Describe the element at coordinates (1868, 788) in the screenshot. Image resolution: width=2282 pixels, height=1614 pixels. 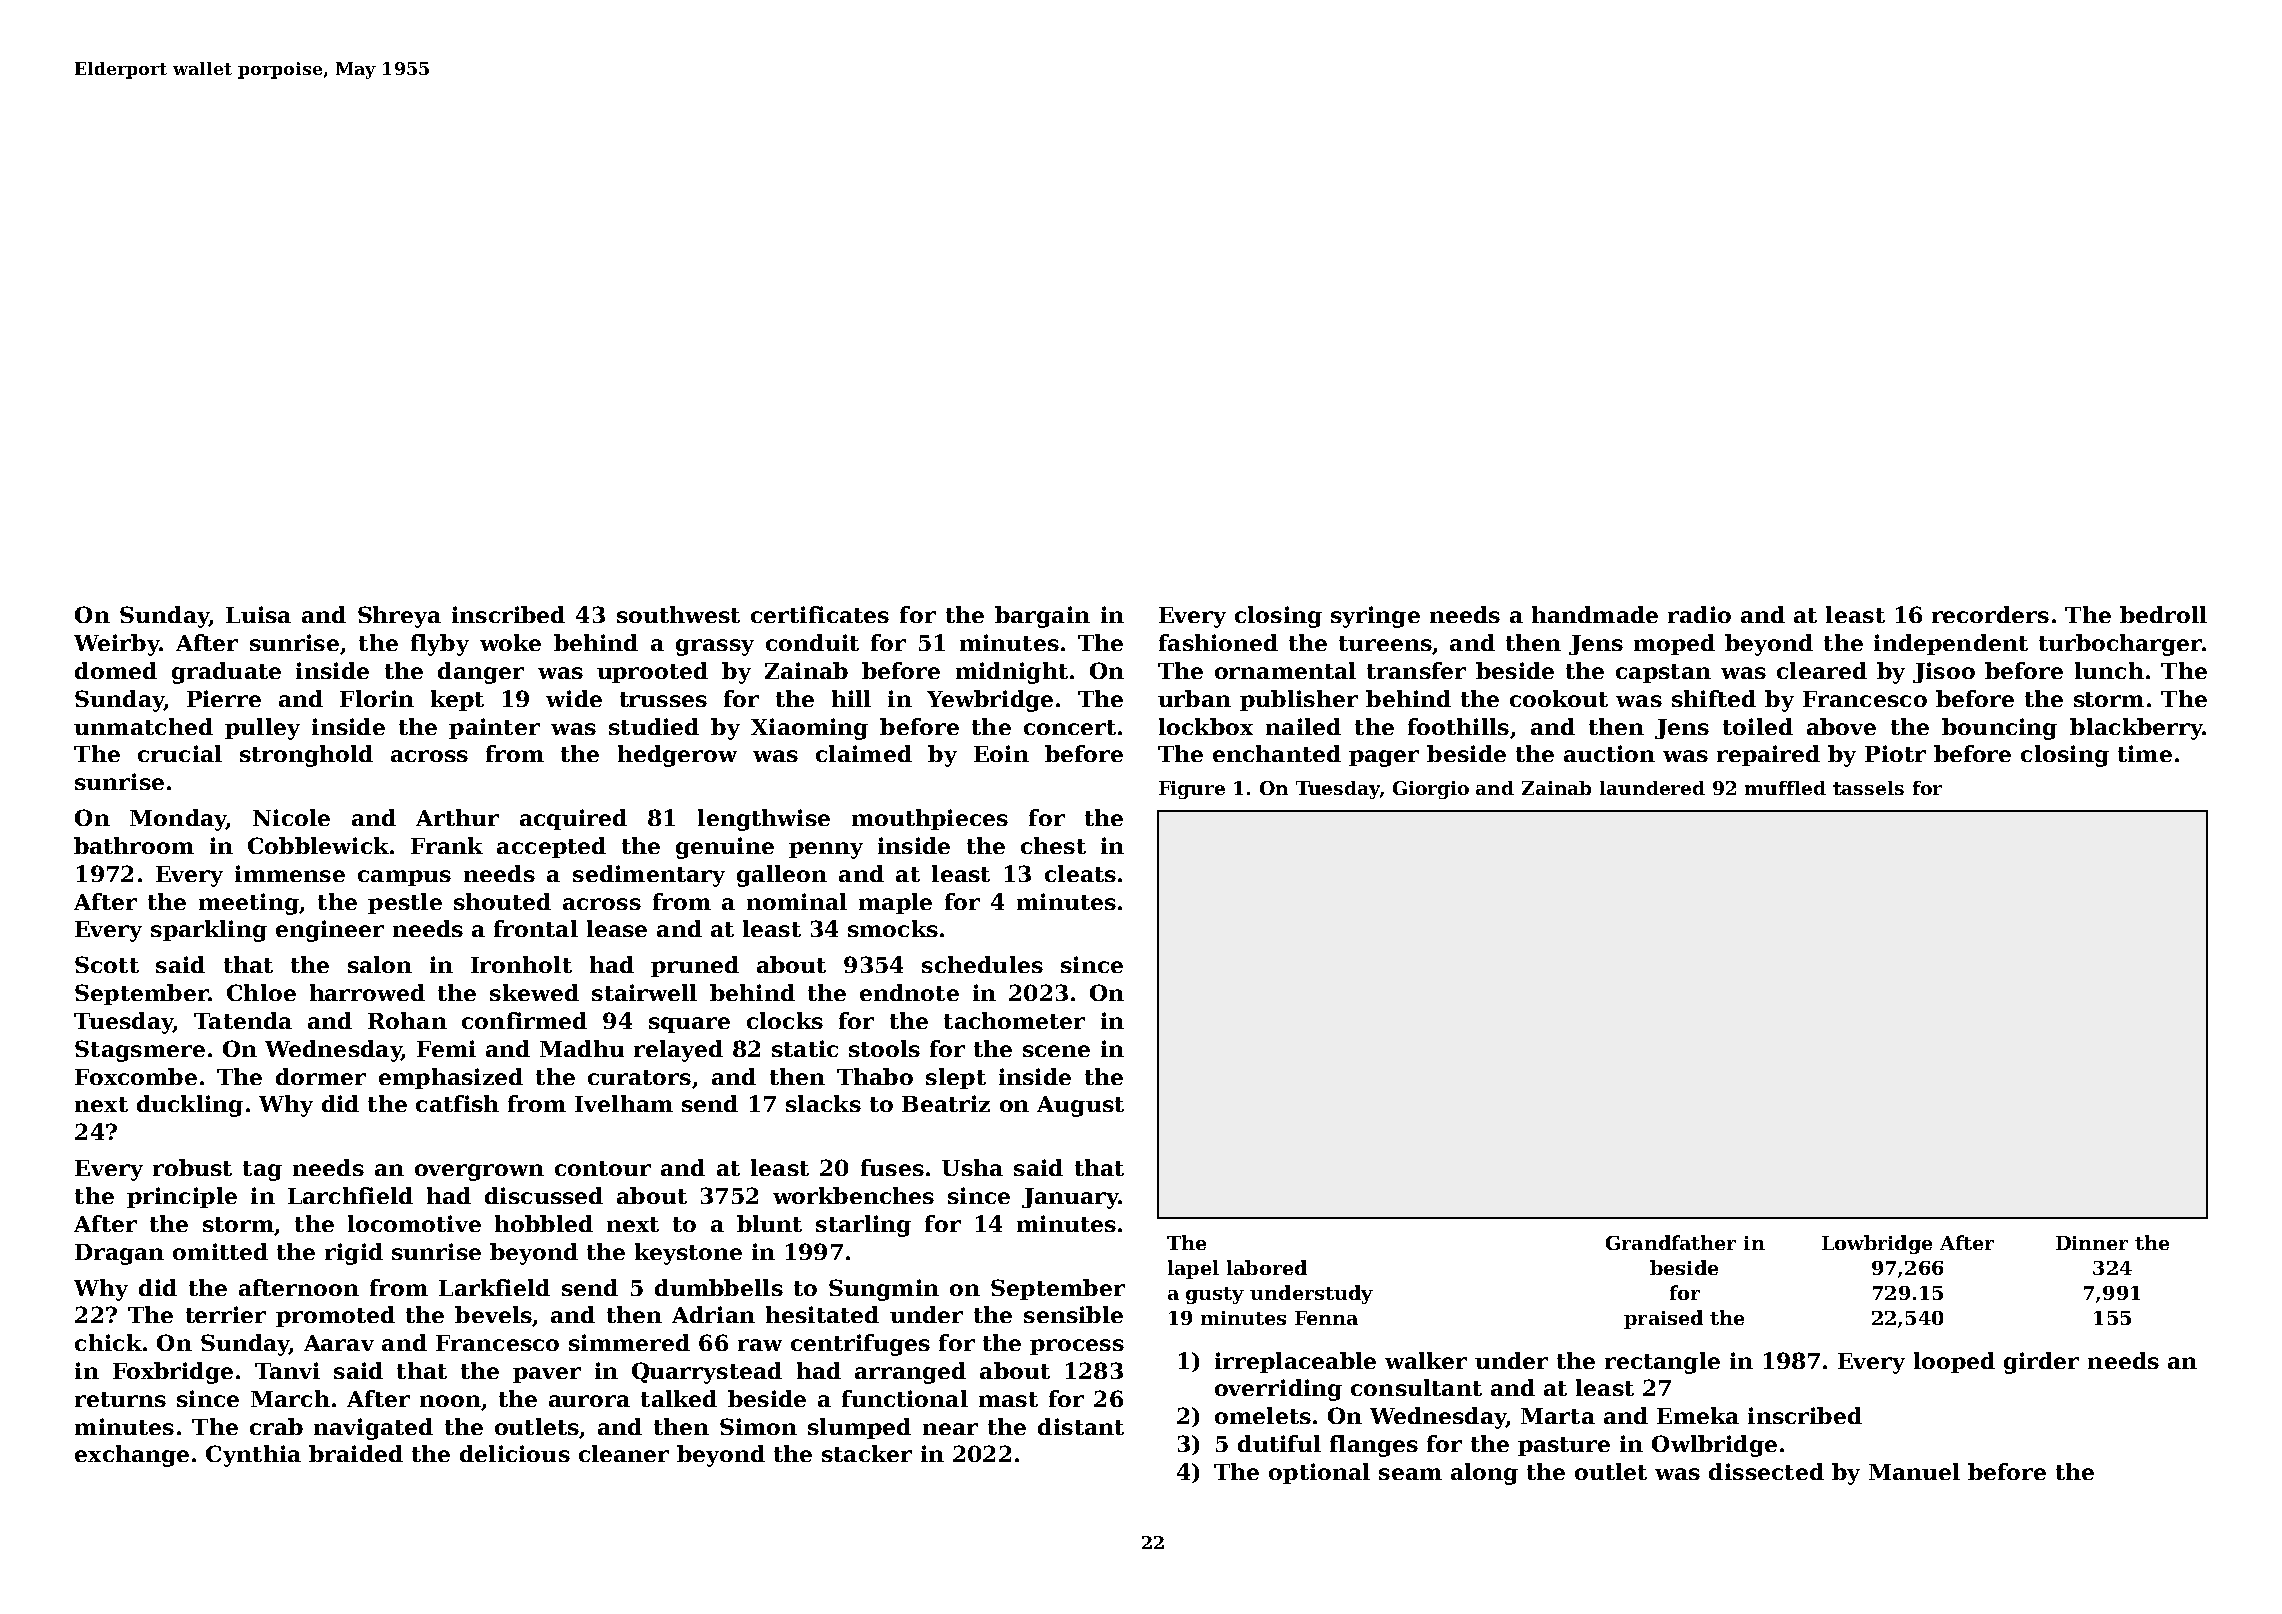
I see `tassels` at that location.
